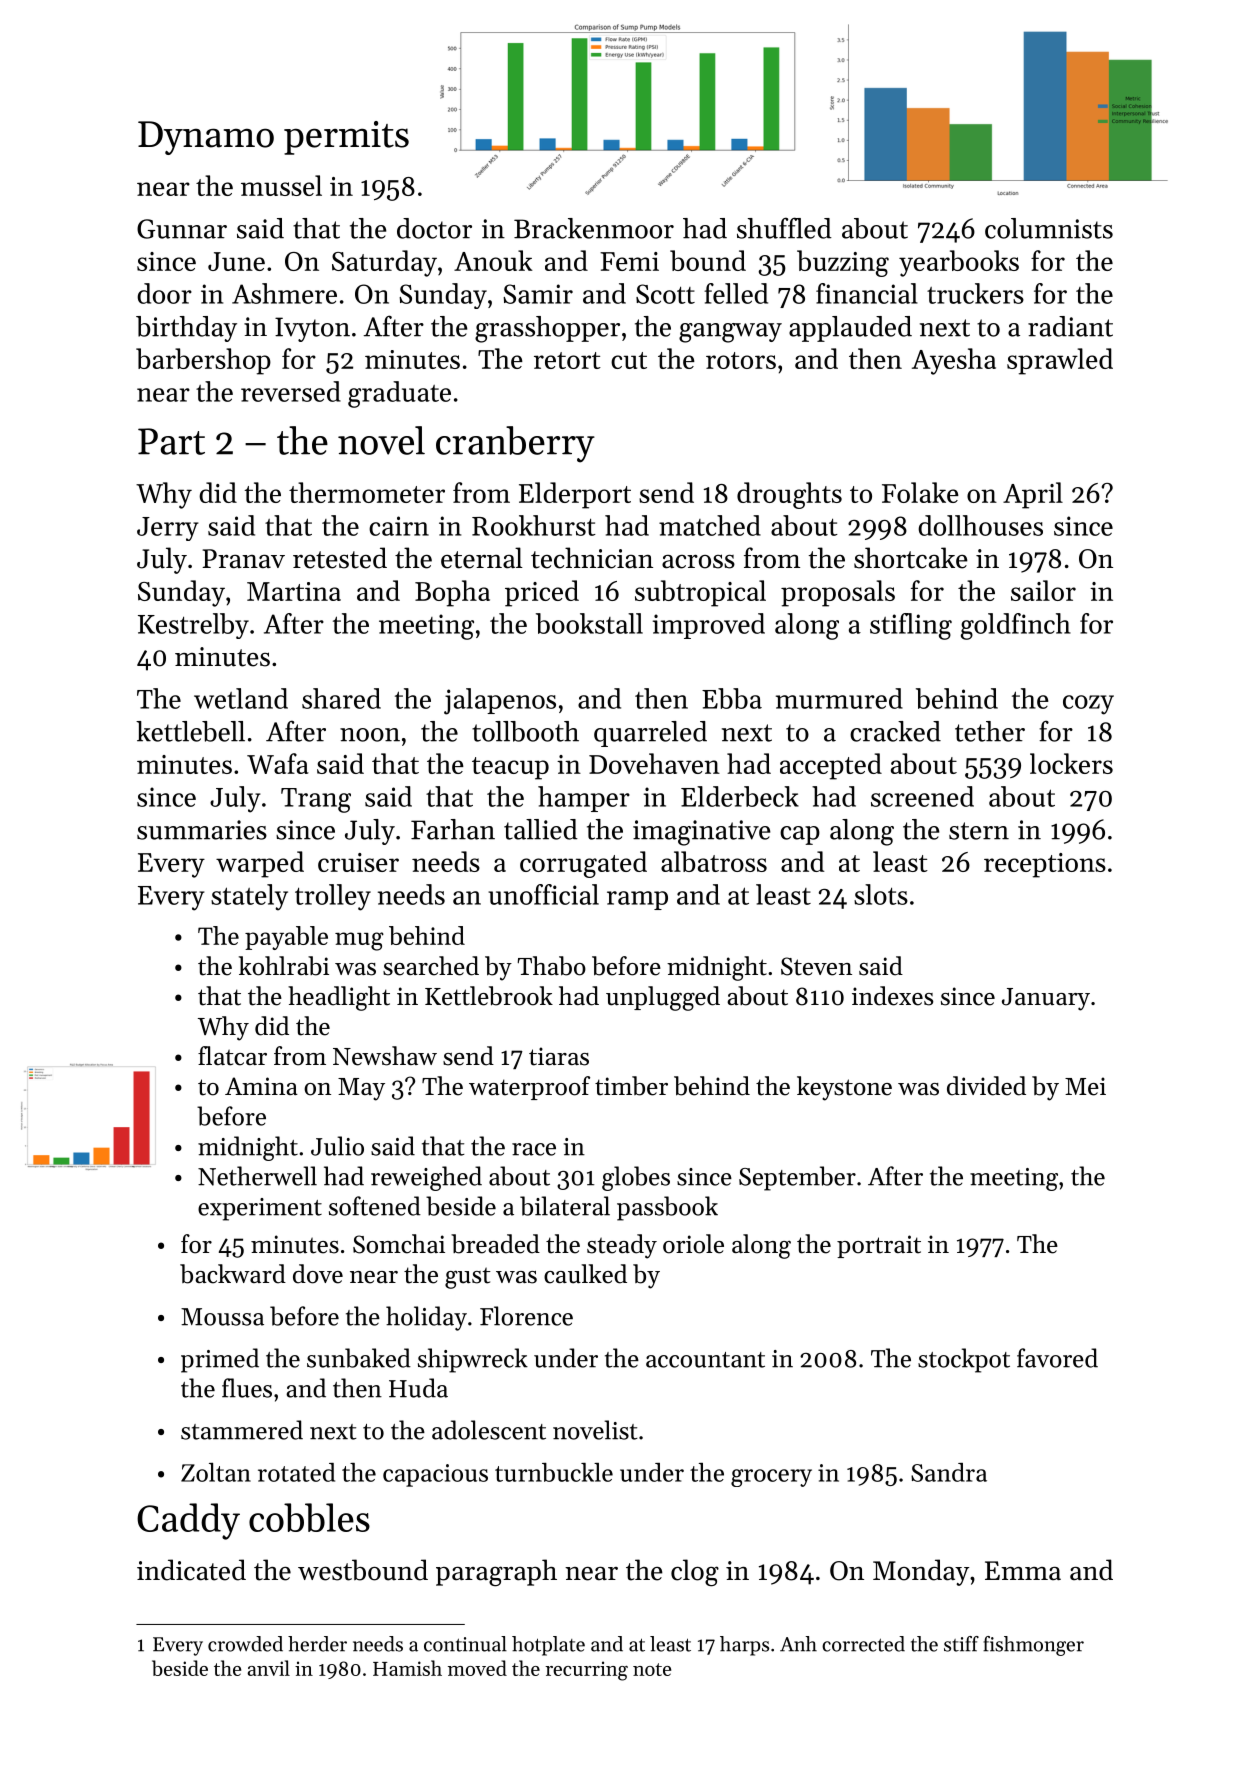  I want to click on mug, so click(359, 941).
